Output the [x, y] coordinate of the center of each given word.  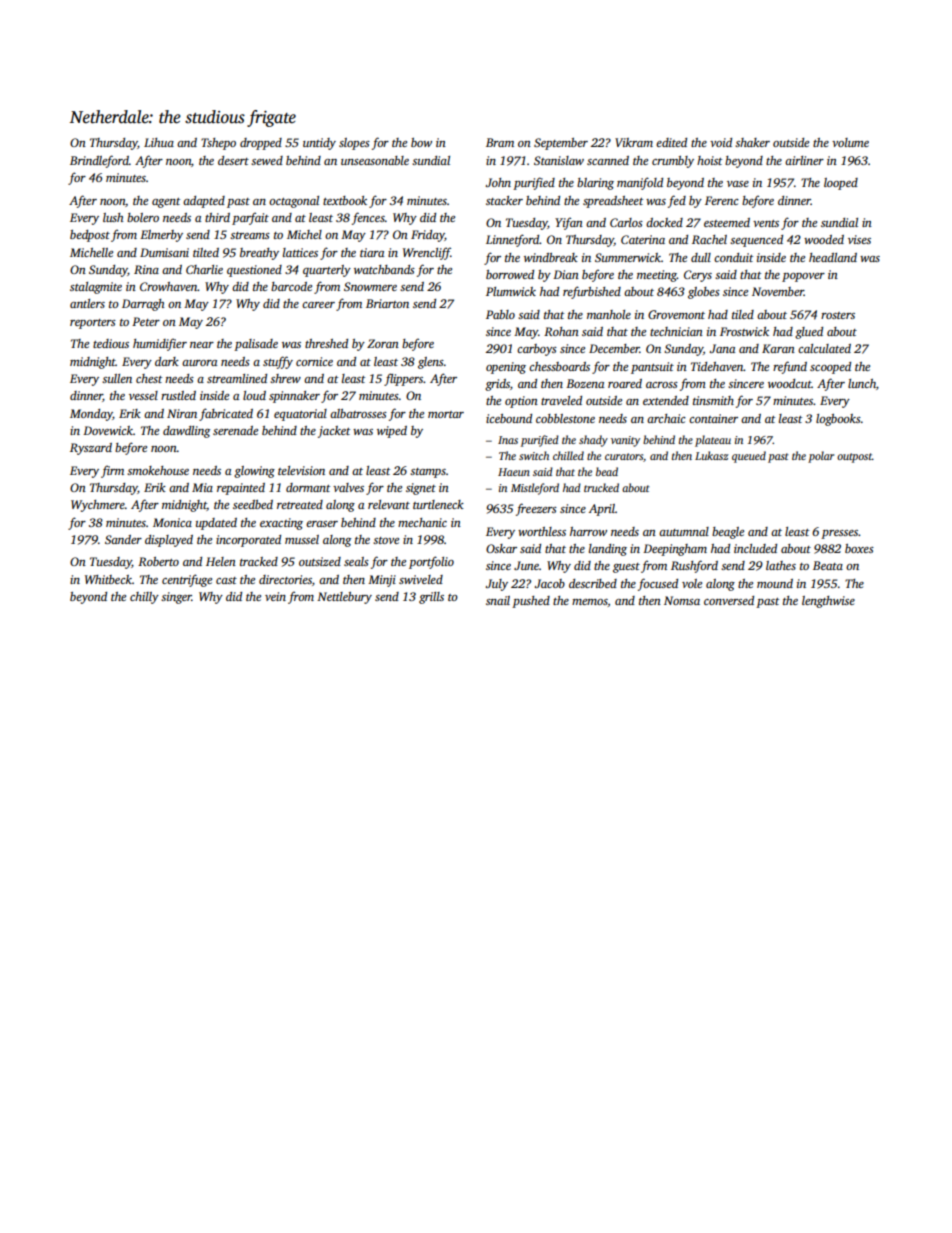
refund [790, 367]
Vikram [634, 142]
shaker [752, 142]
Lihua [159, 142]
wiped [392, 432]
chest [149, 378]
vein [275, 596]
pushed [531, 602]
